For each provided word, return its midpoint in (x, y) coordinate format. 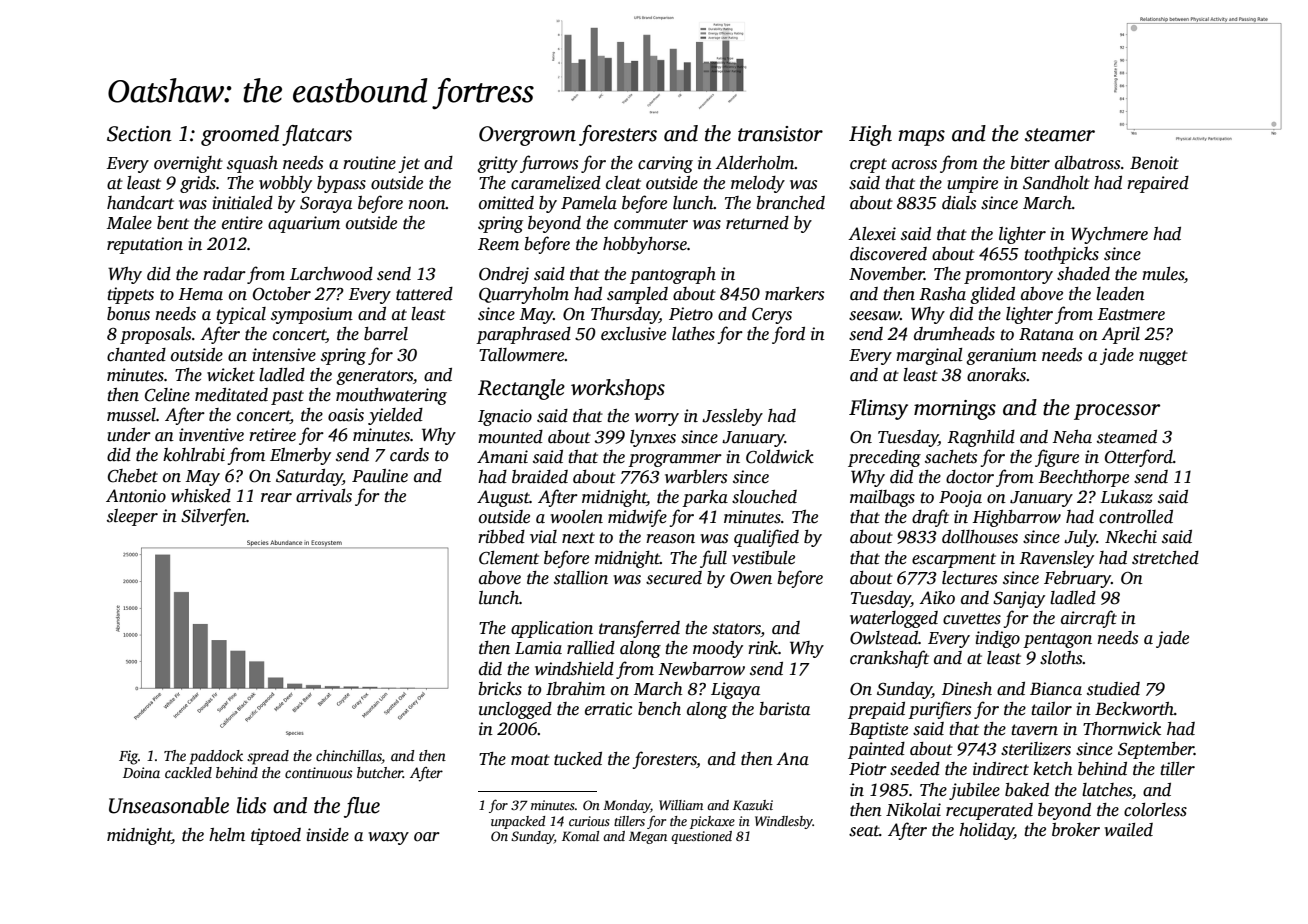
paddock (216, 757)
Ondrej (504, 275)
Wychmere (1109, 235)
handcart (140, 203)
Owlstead (884, 638)
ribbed (501, 537)
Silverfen (213, 517)
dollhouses (980, 537)
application (552, 629)
